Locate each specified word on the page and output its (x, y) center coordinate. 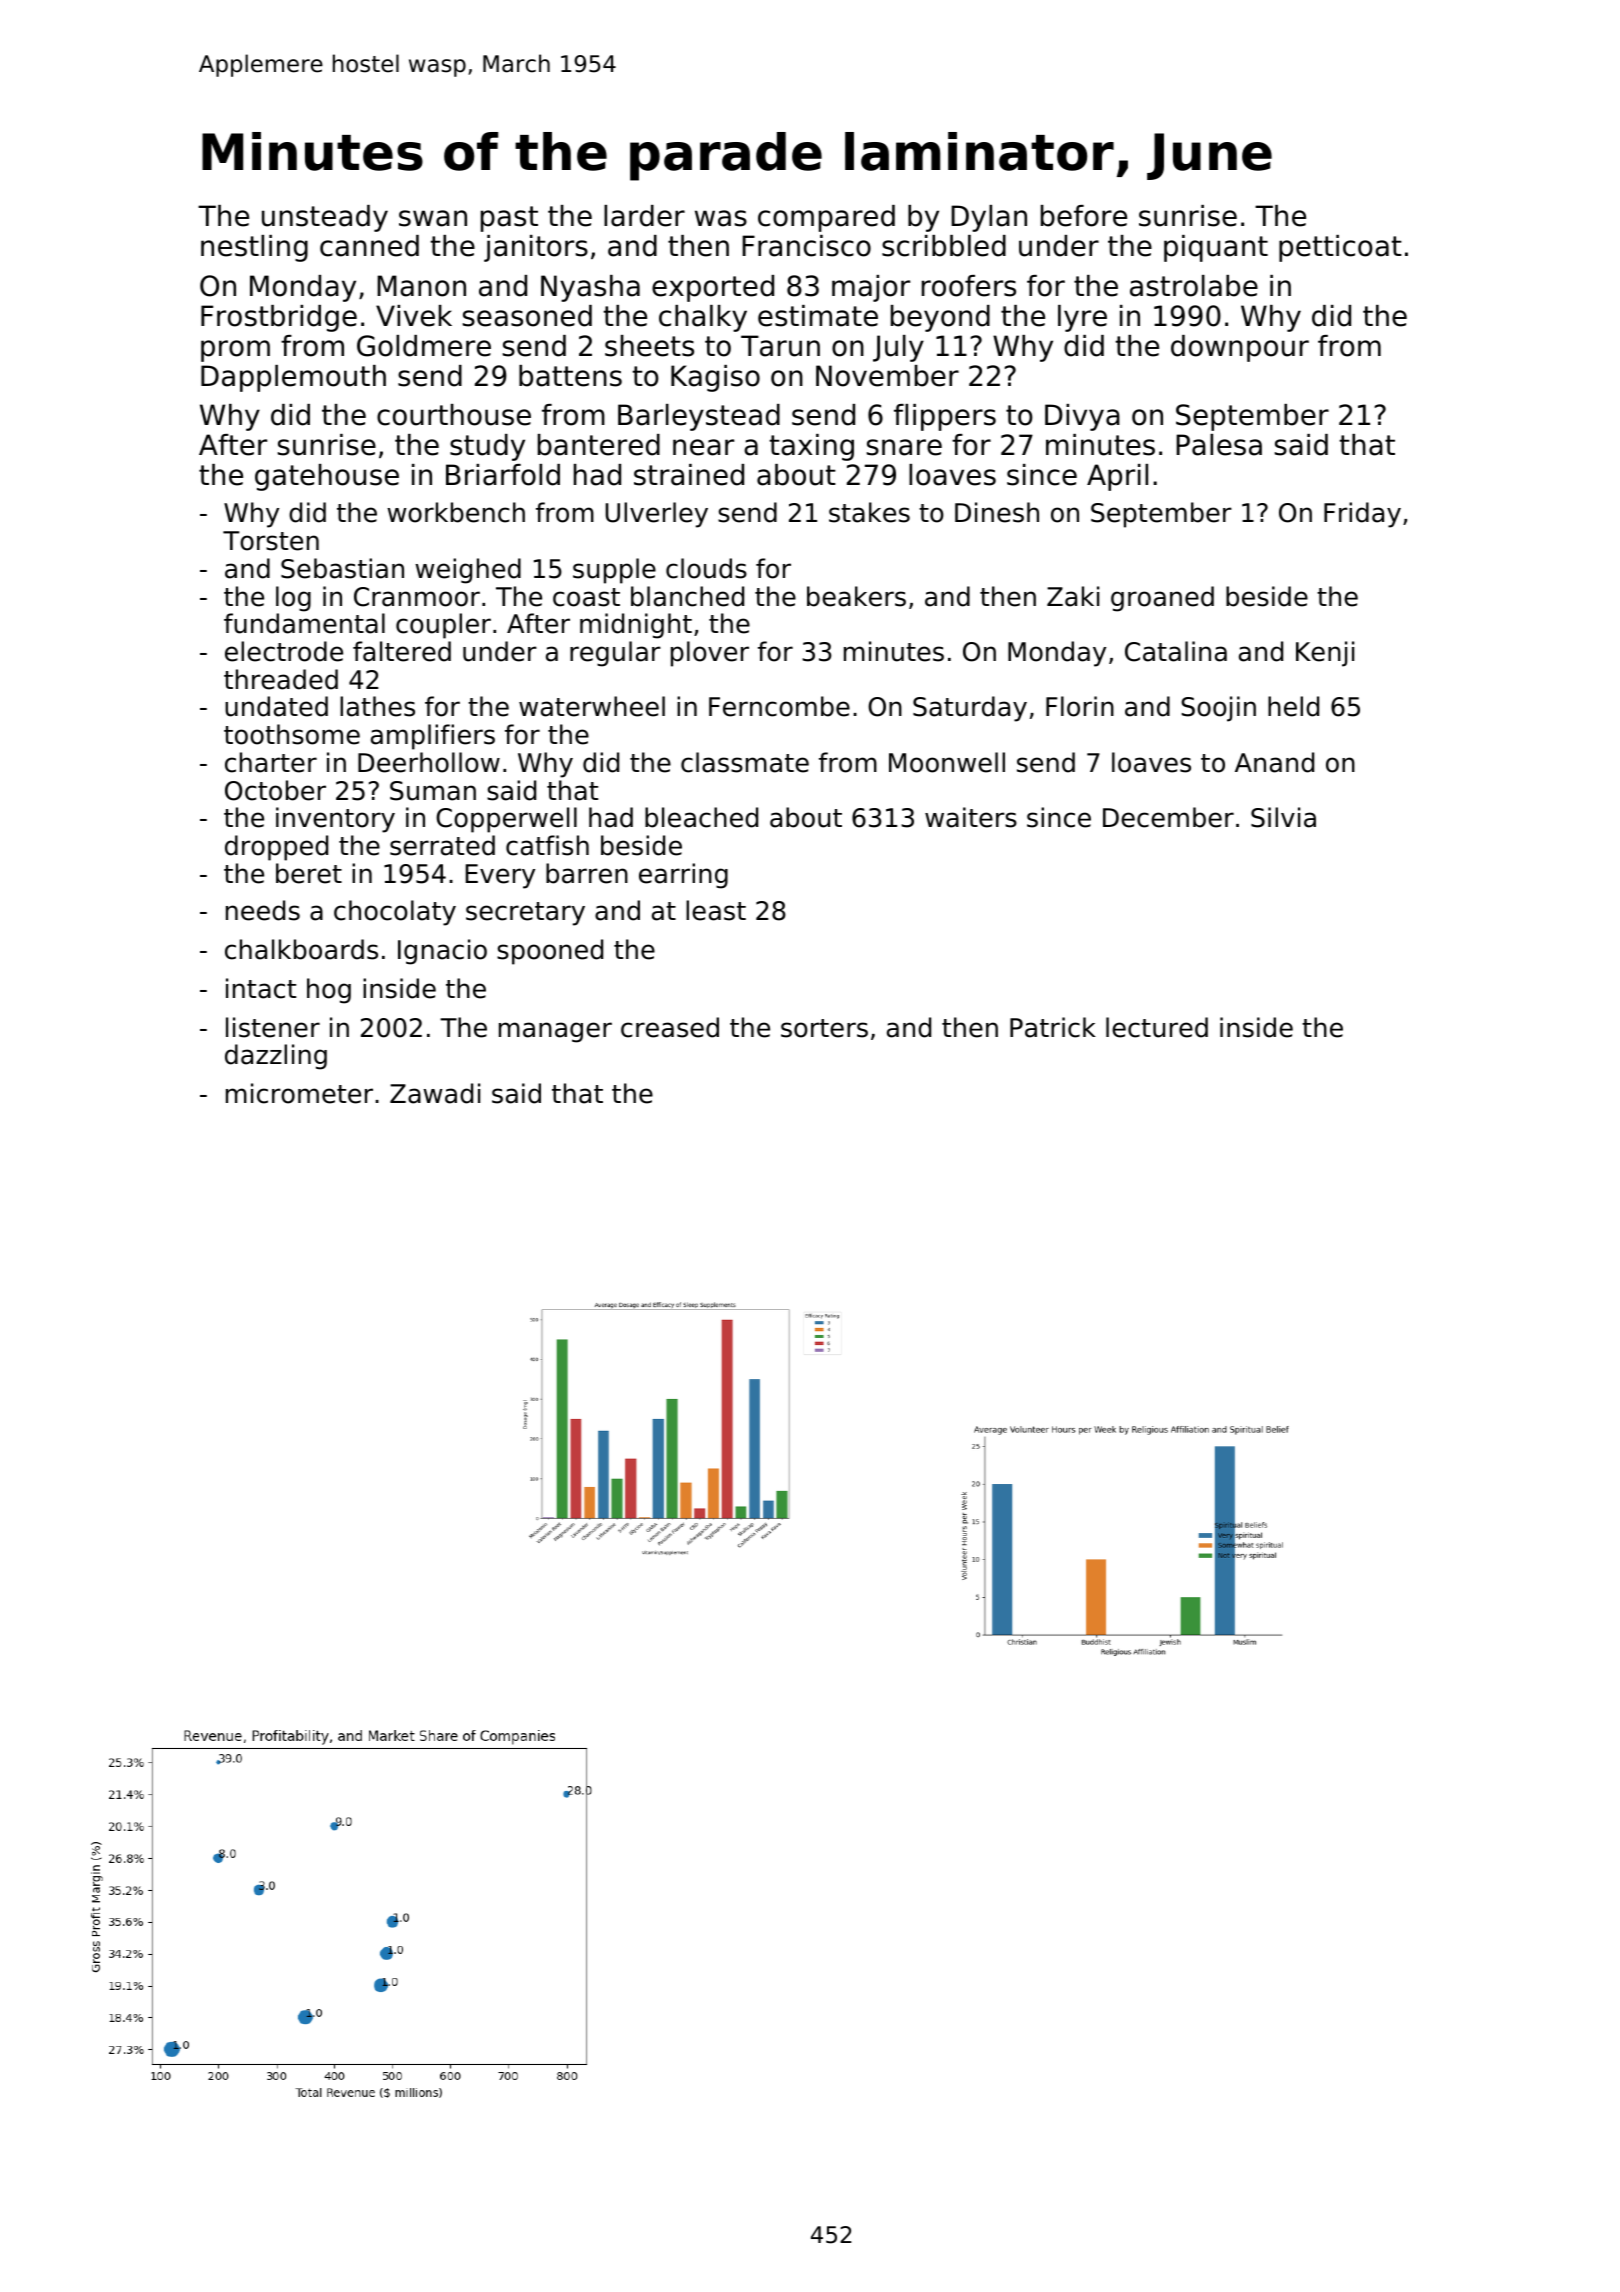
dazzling (276, 1057)
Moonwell (947, 762)
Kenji (1325, 654)
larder (644, 216)
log (293, 599)
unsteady (325, 218)
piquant (1216, 248)
